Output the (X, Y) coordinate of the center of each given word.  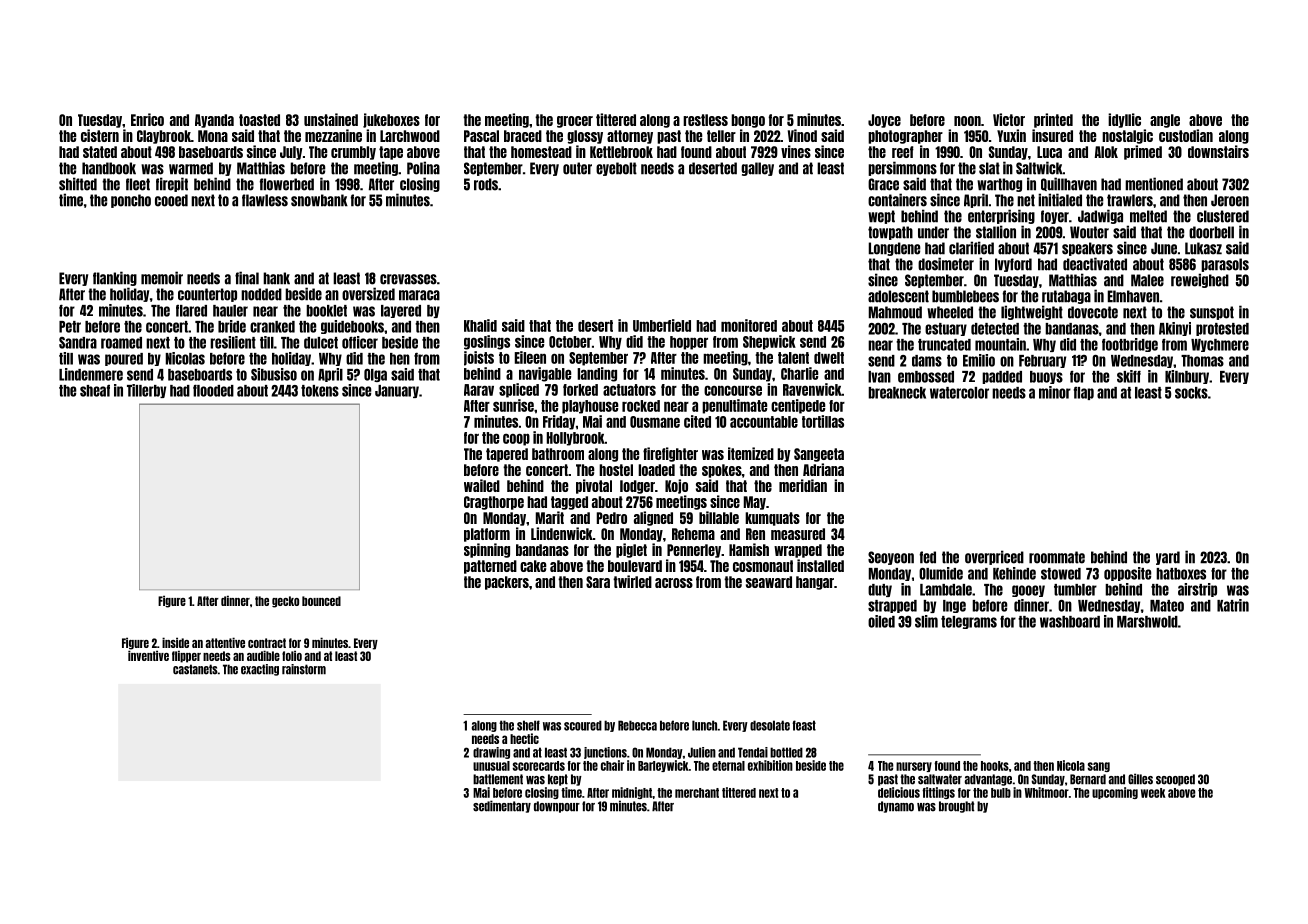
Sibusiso (274, 374)
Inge (954, 606)
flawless (265, 200)
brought (957, 807)
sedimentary (502, 806)
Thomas (1202, 361)
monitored (749, 325)
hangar (815, 583)
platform (487, 535)
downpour (557, 807)
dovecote (1093, 312)
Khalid (480, 325)
